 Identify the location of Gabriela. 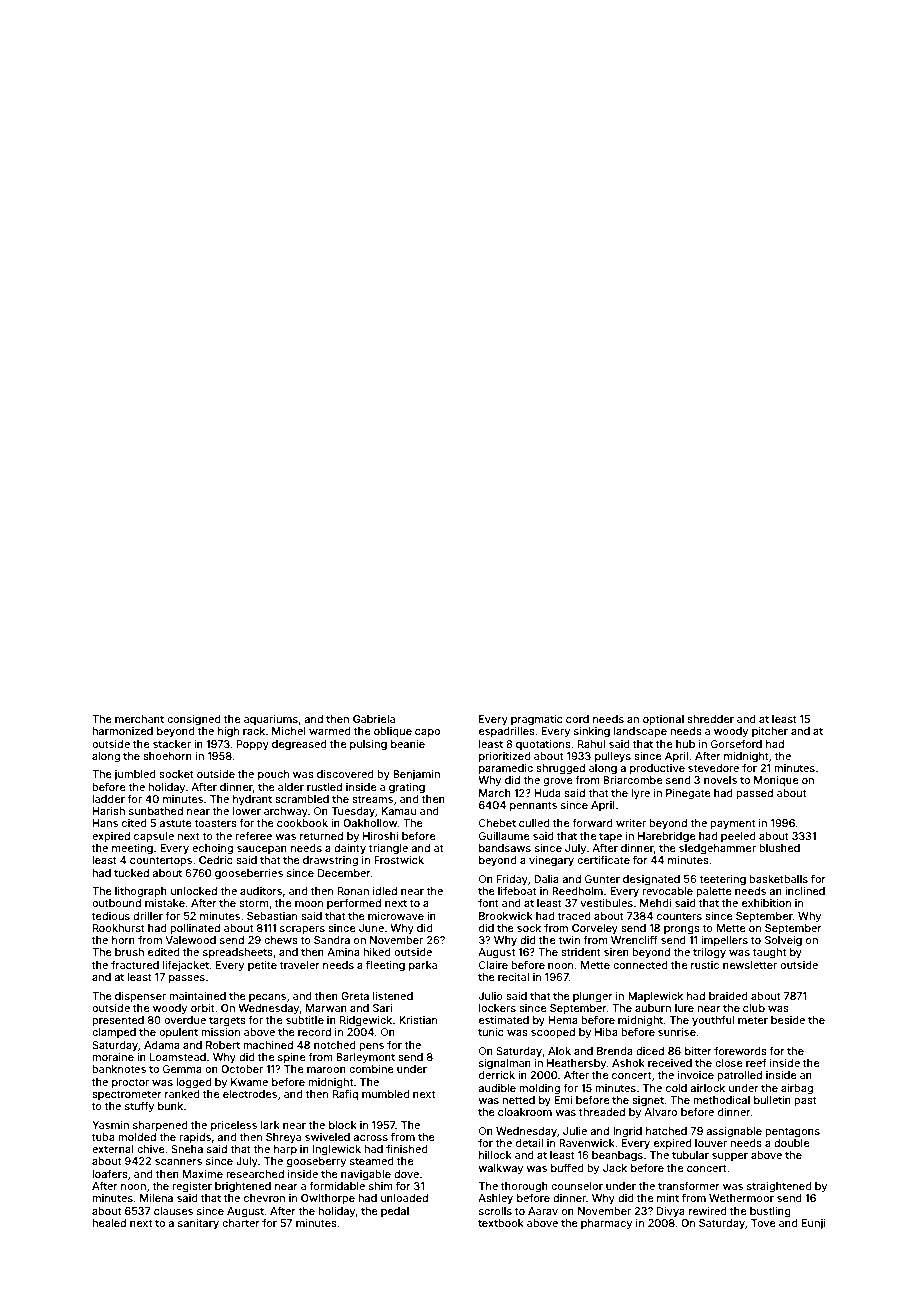
(374, 719).
